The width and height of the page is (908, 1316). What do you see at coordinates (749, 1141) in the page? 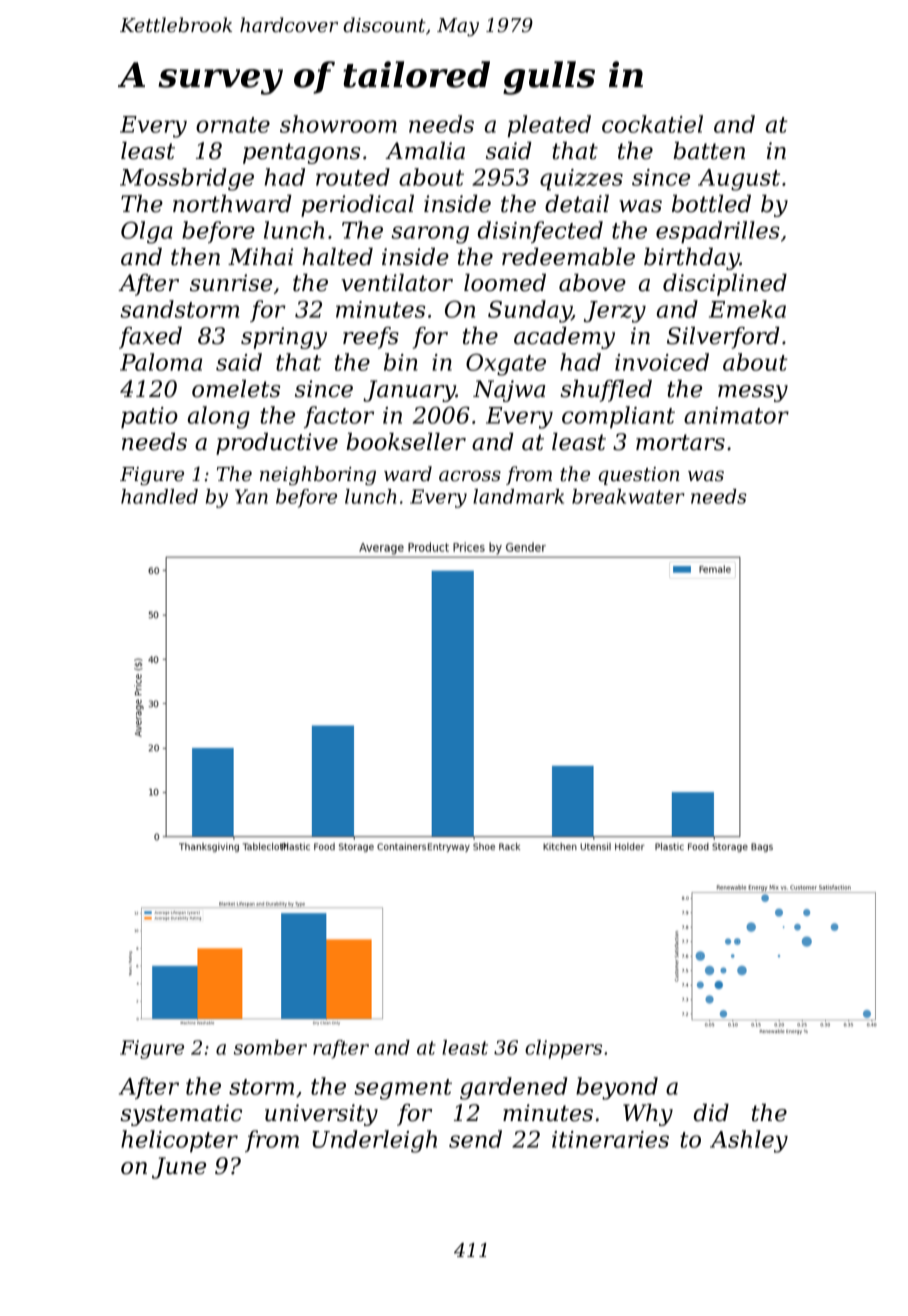
I see `Ashley` at bounding box center [749, 1141].
